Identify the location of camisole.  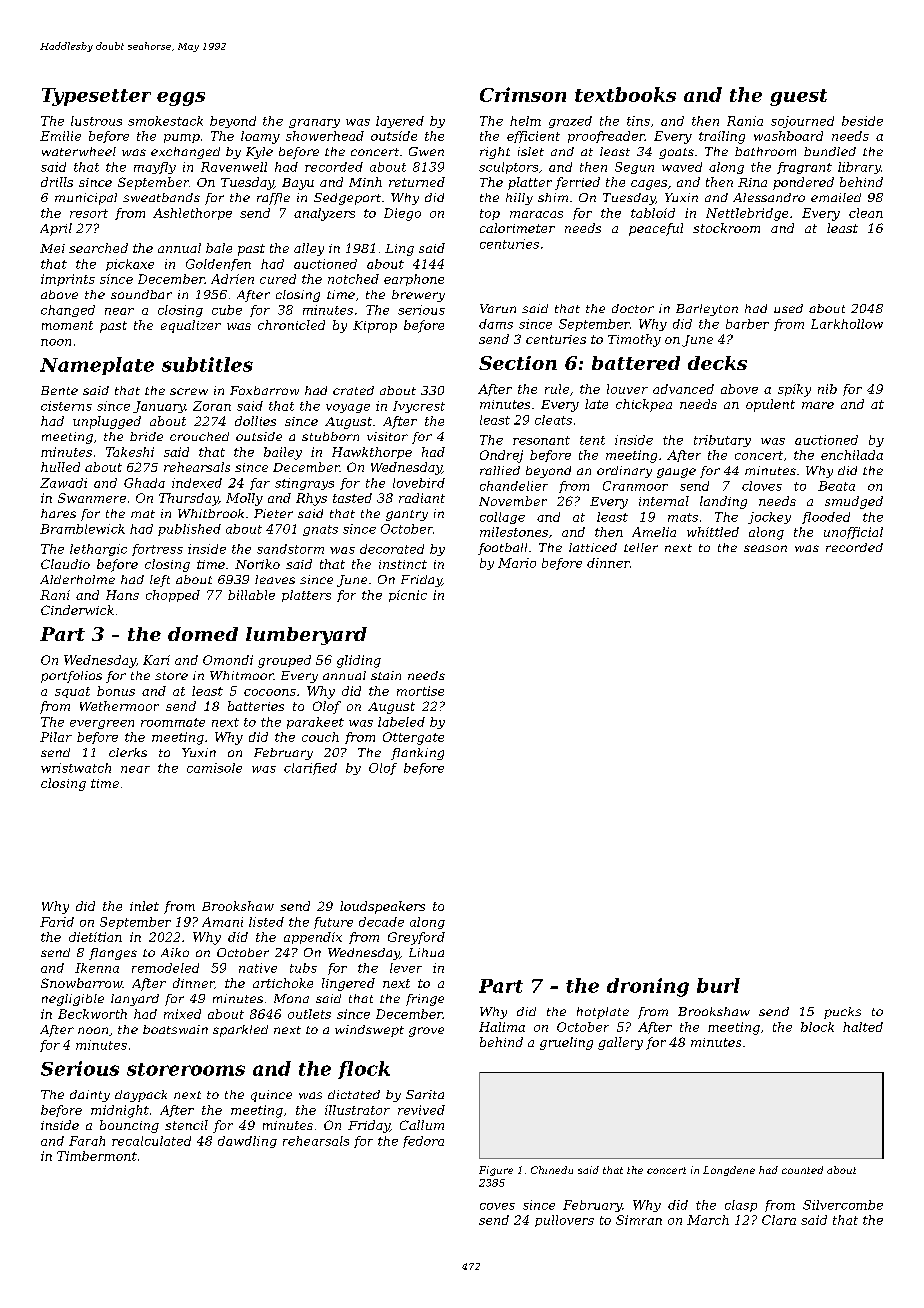
(214, 768).
